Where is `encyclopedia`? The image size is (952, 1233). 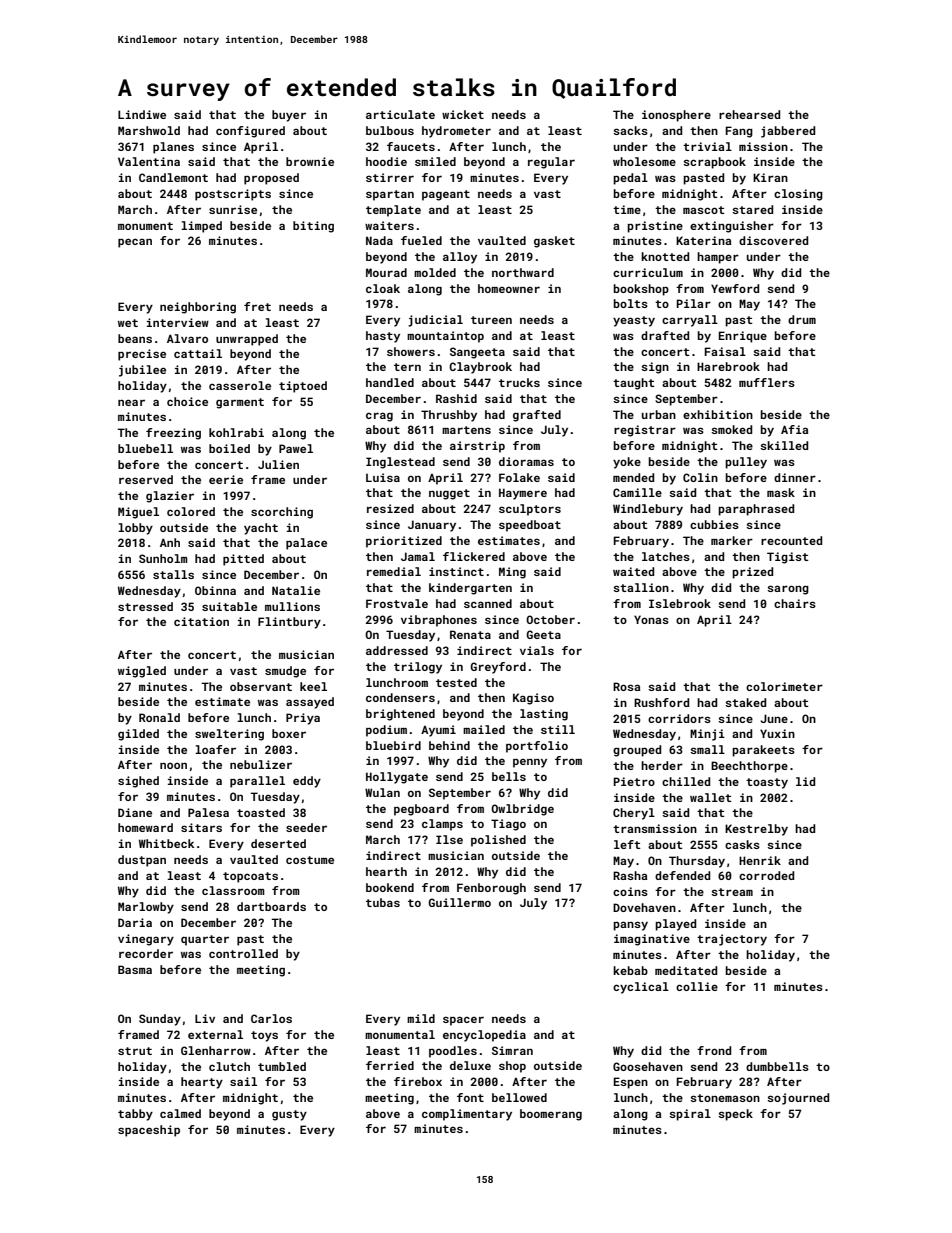 encyclopedia is located at coordinates (484, 1036).
